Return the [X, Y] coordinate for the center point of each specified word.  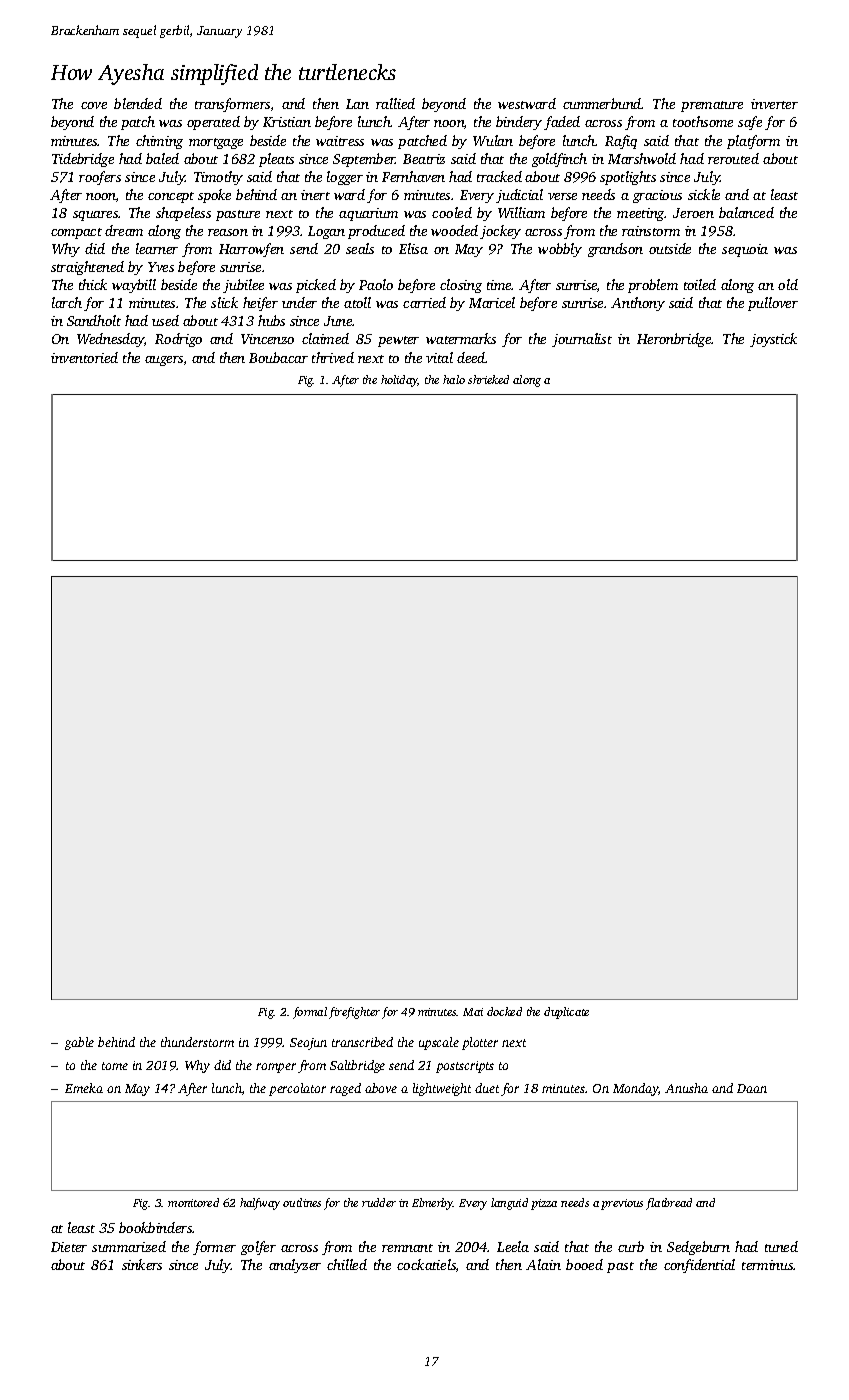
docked [504, 1011]
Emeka [84, 1088]
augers [164, 361]
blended [138, 103]
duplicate [566, 1013]
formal [310, 1013]
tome [115, 1066]
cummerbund [602, 103]
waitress [340, 141]
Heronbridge [674, 340]
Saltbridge [357, 1066]
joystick [773, 340]
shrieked [488, 379]
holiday [399, 381]
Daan [752, 1088]
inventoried [84, 357]
